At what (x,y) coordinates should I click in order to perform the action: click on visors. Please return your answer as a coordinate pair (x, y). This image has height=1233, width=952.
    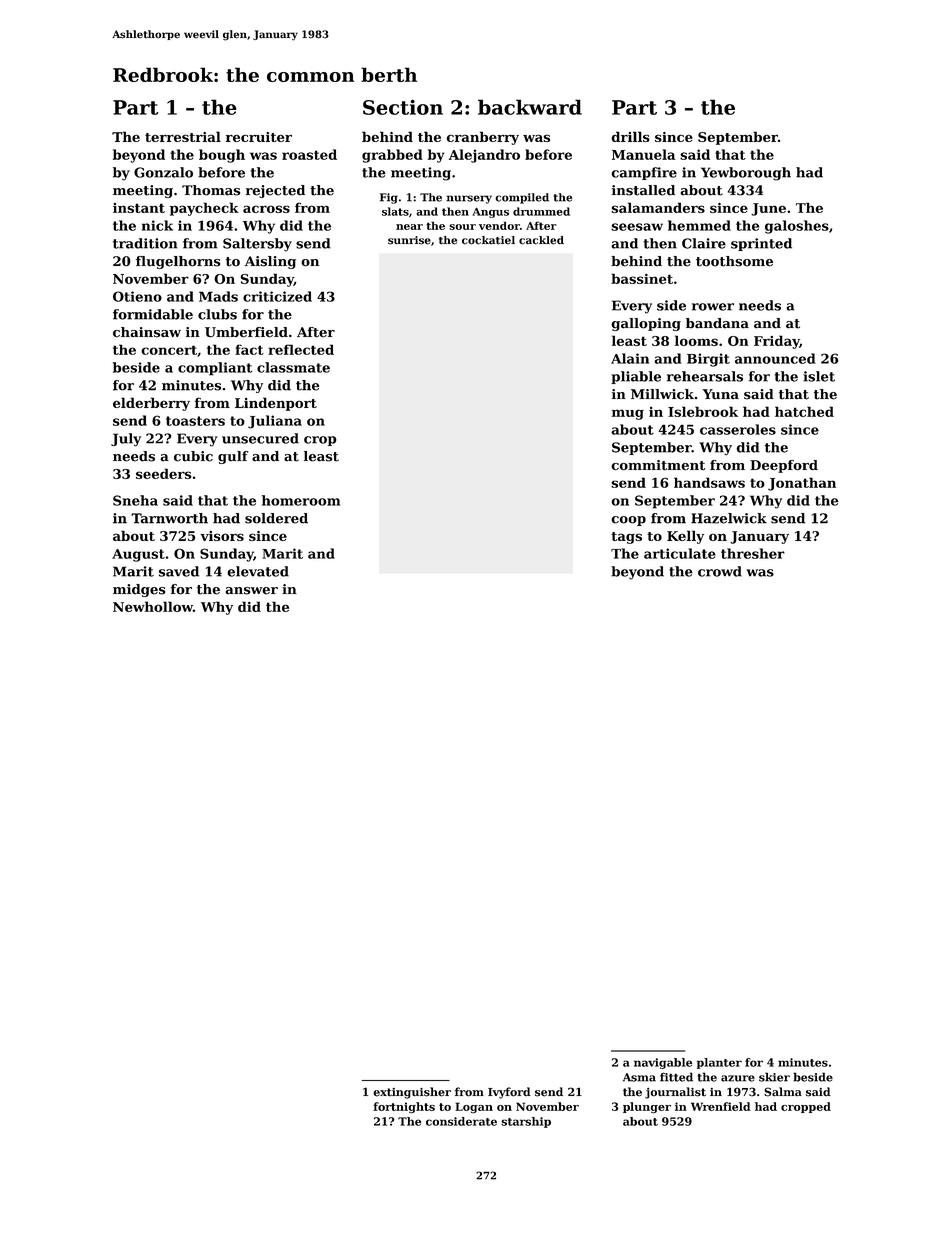
    Looking at the image, I should click on (222, 536).
